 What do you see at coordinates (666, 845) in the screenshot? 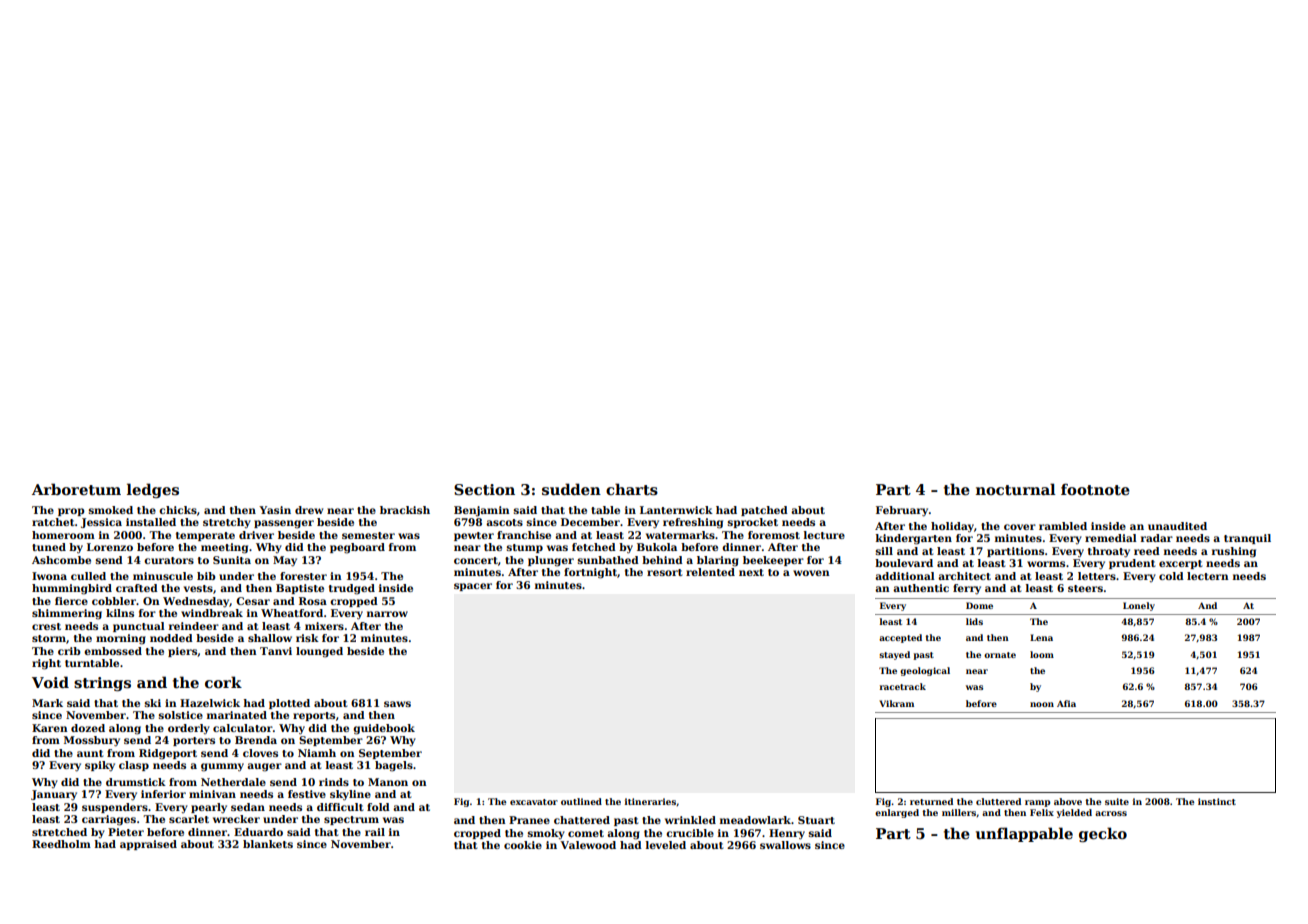
I see `leveled` at bounding box center [666, 845].
